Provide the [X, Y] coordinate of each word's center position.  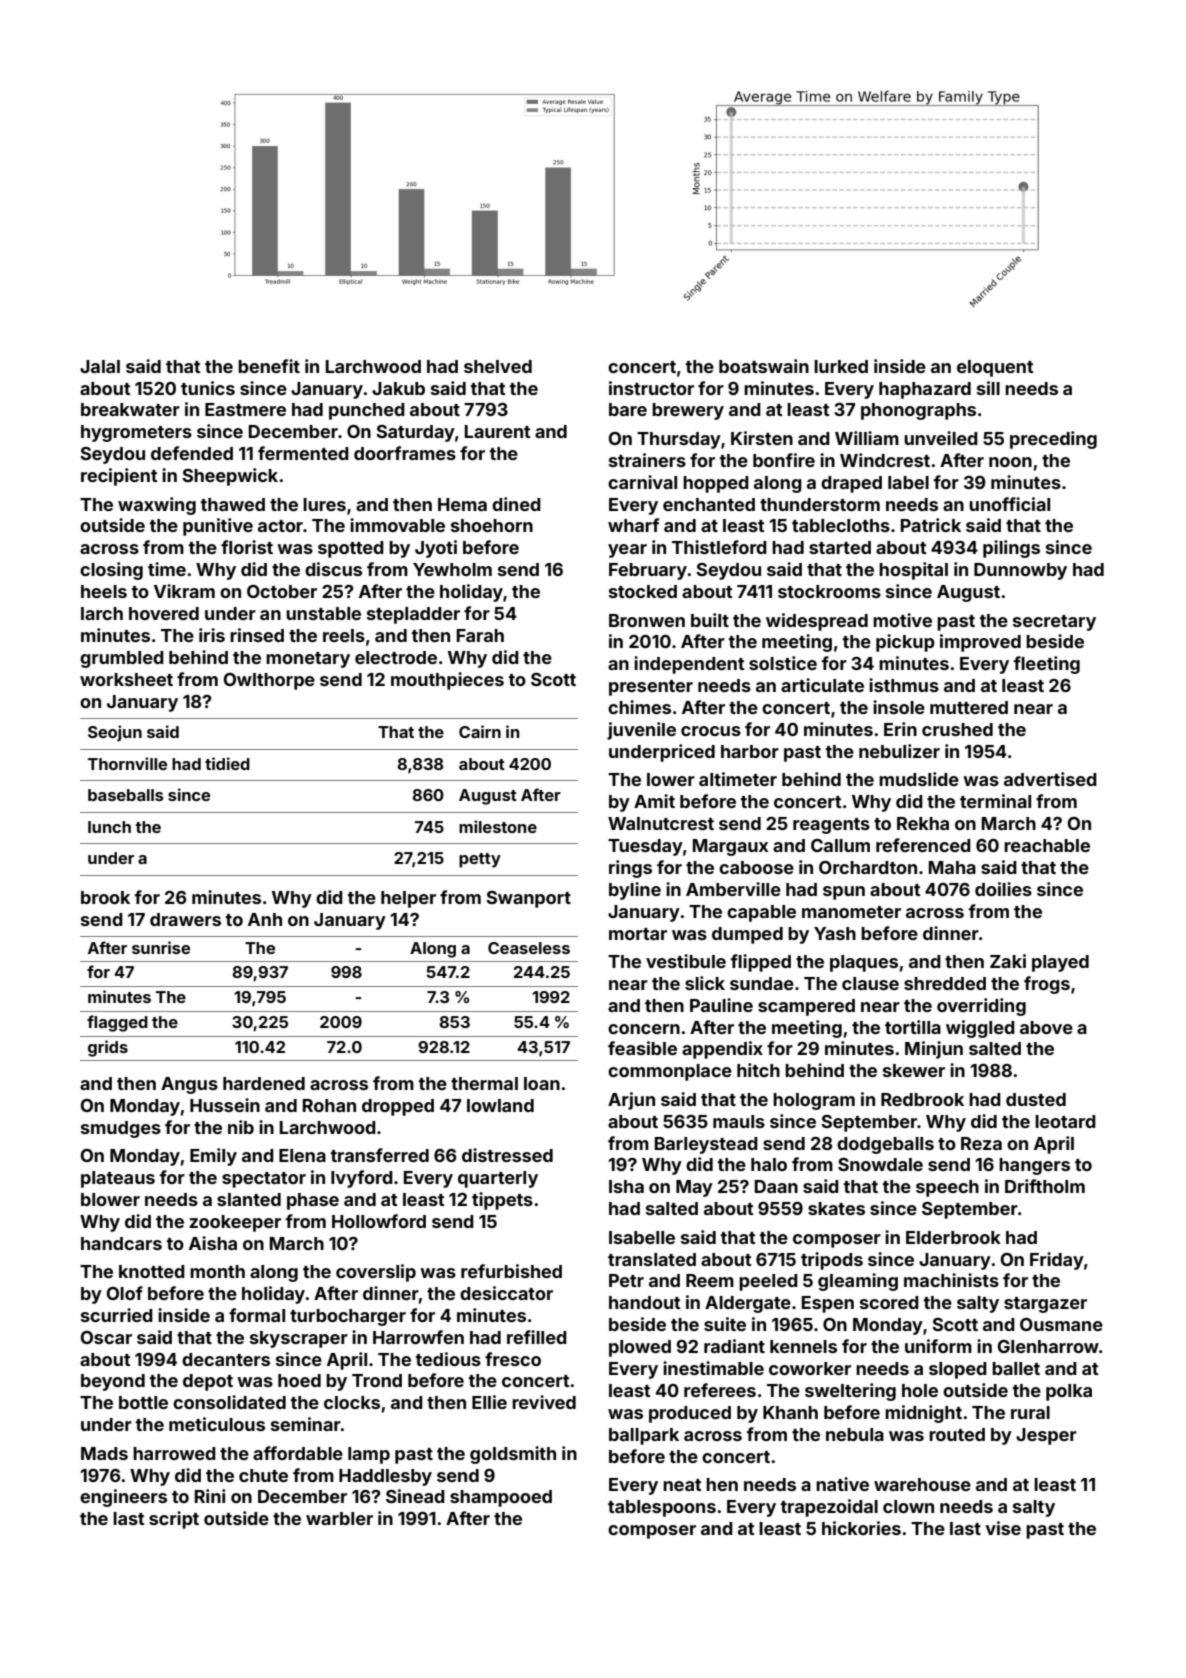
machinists [951, 1280]
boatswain [764, 366]
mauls [739, 1121]
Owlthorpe [269, 681]
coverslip [376, 1273]
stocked [643, 591]
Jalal [100, 366]
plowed [640, 1348]
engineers [123, 1498]
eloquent [995, 368]
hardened [264, 1083]
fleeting [1046, 665]
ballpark [644, 1436]
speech [947, 1188]
